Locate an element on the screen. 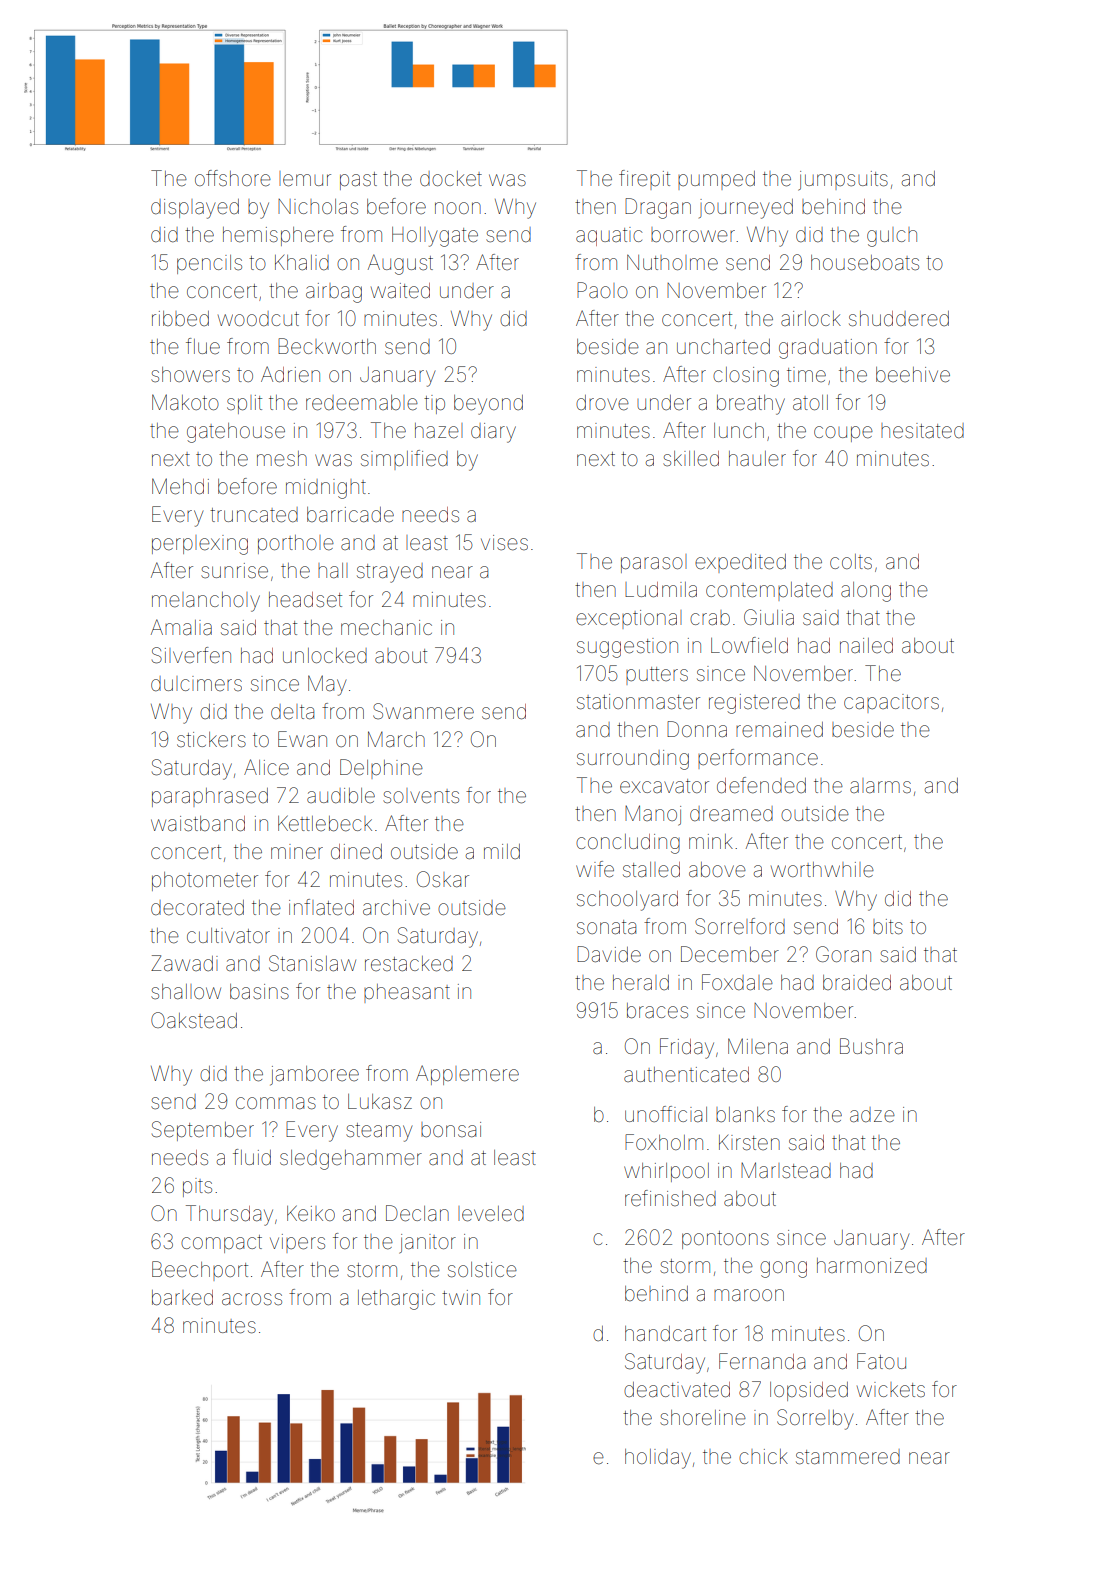 This screenshot has width=1117, height=1586. headset is located at coordinates (305, 600).
